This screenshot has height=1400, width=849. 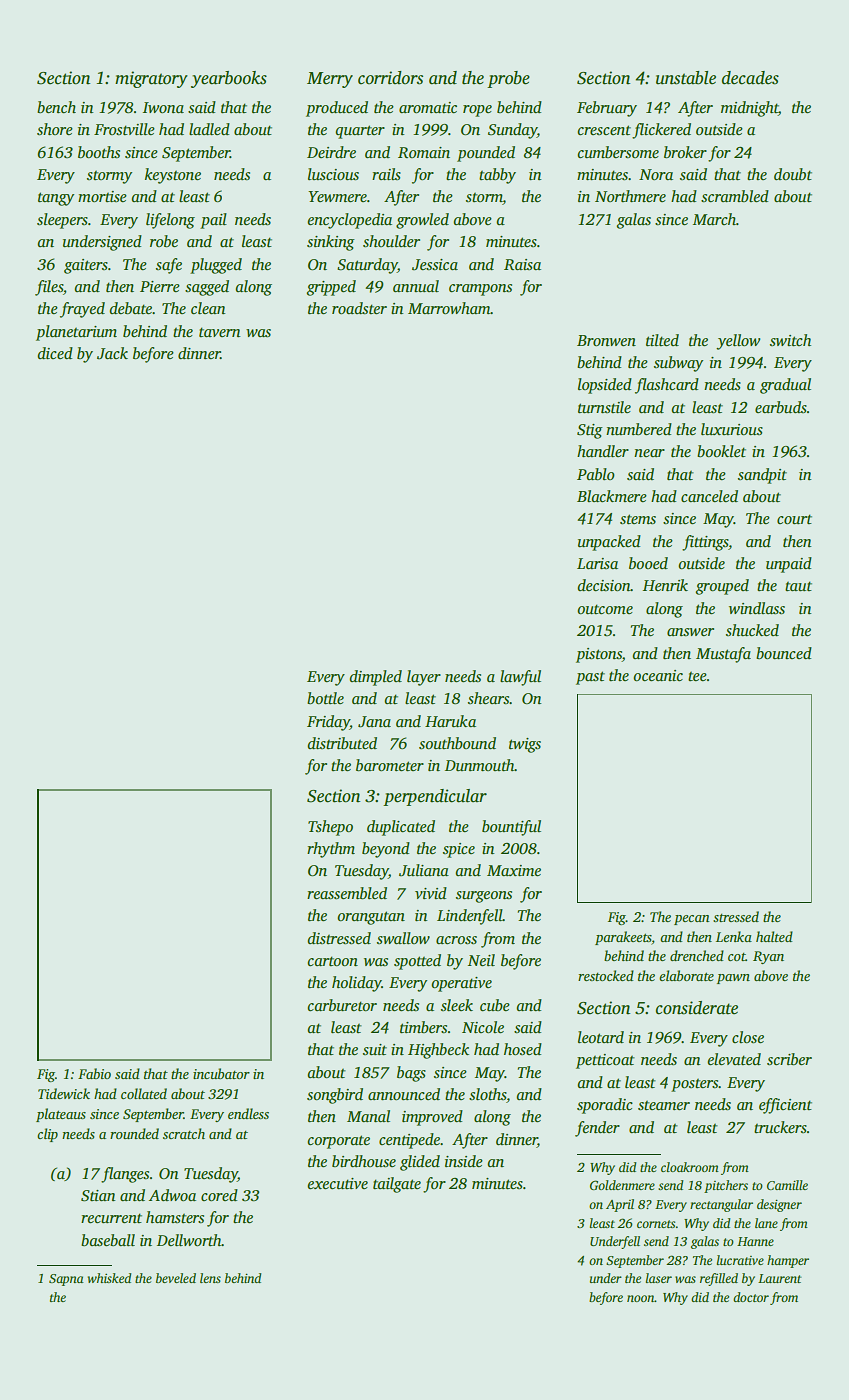 I want to click on whisked, so click(x=109, y=1278).
